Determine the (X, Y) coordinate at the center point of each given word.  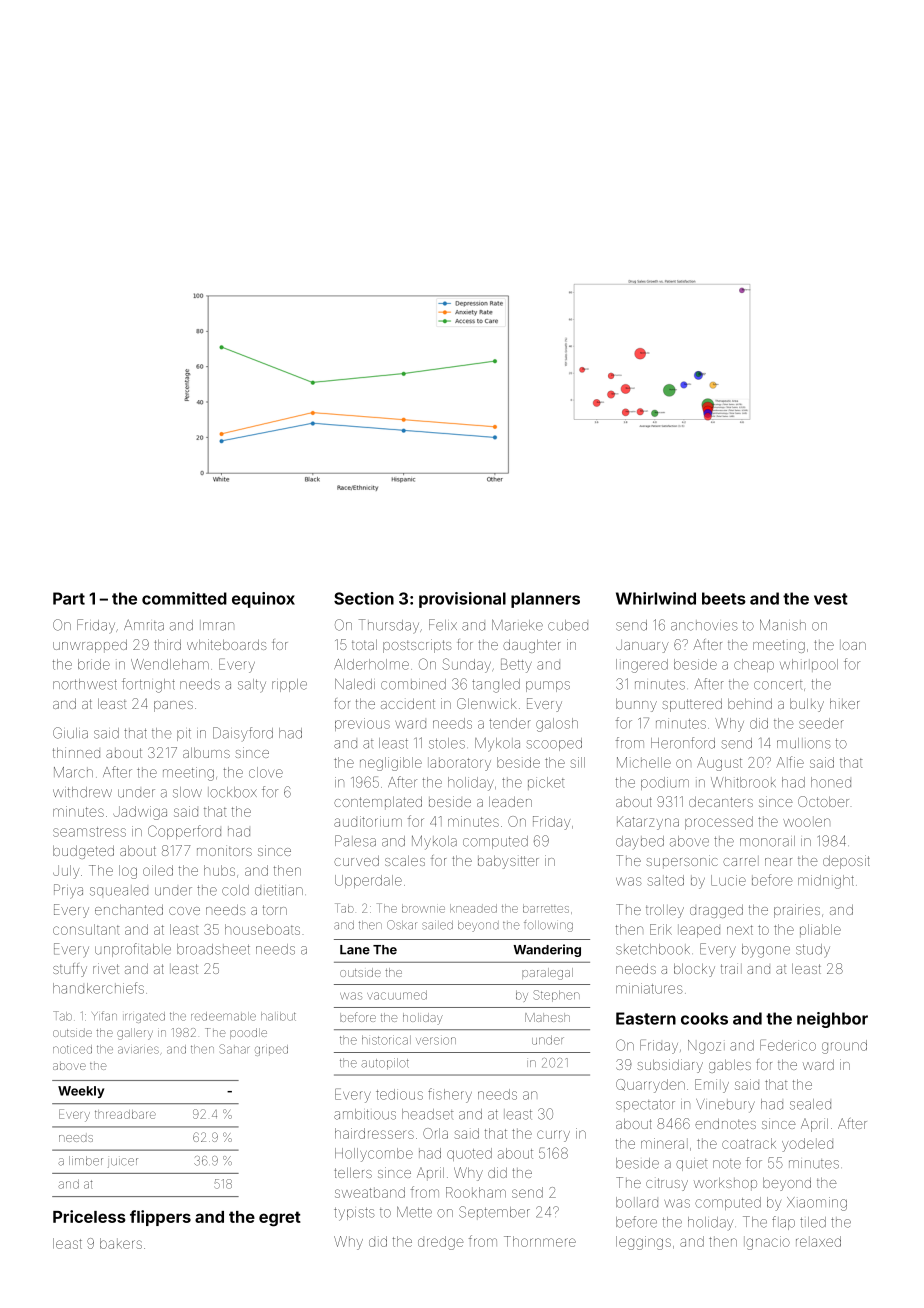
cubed (568, 625)
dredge (440, 1243)
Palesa (355, 841)
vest (831, 599)
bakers (121, 1243)
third (167, 644)
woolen (806, 821)
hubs (219, 870)
